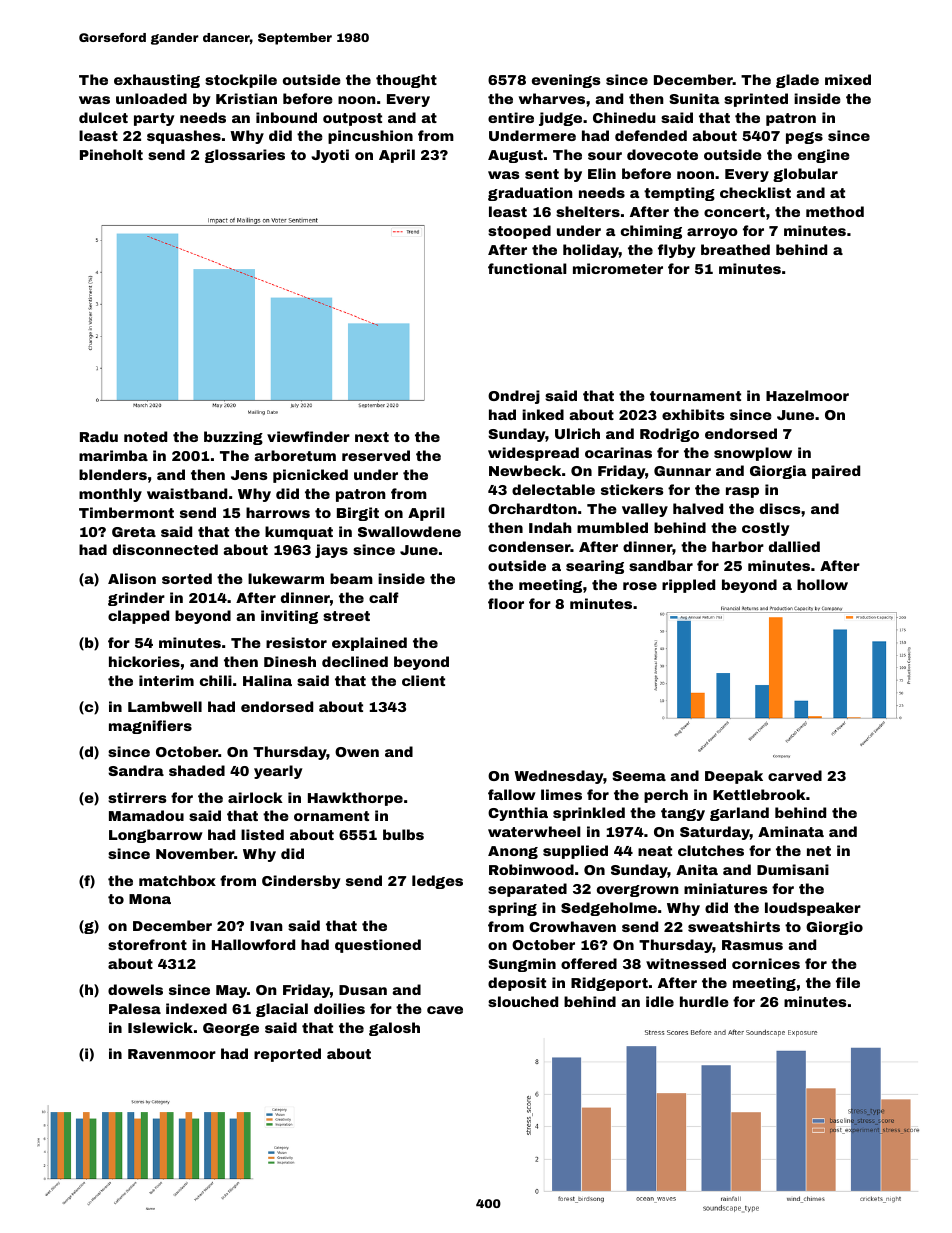 This screenshot has width=952, height=1233. Describe the element at coordinates (372, 437) in the screenshot. I see `next` at that location.
